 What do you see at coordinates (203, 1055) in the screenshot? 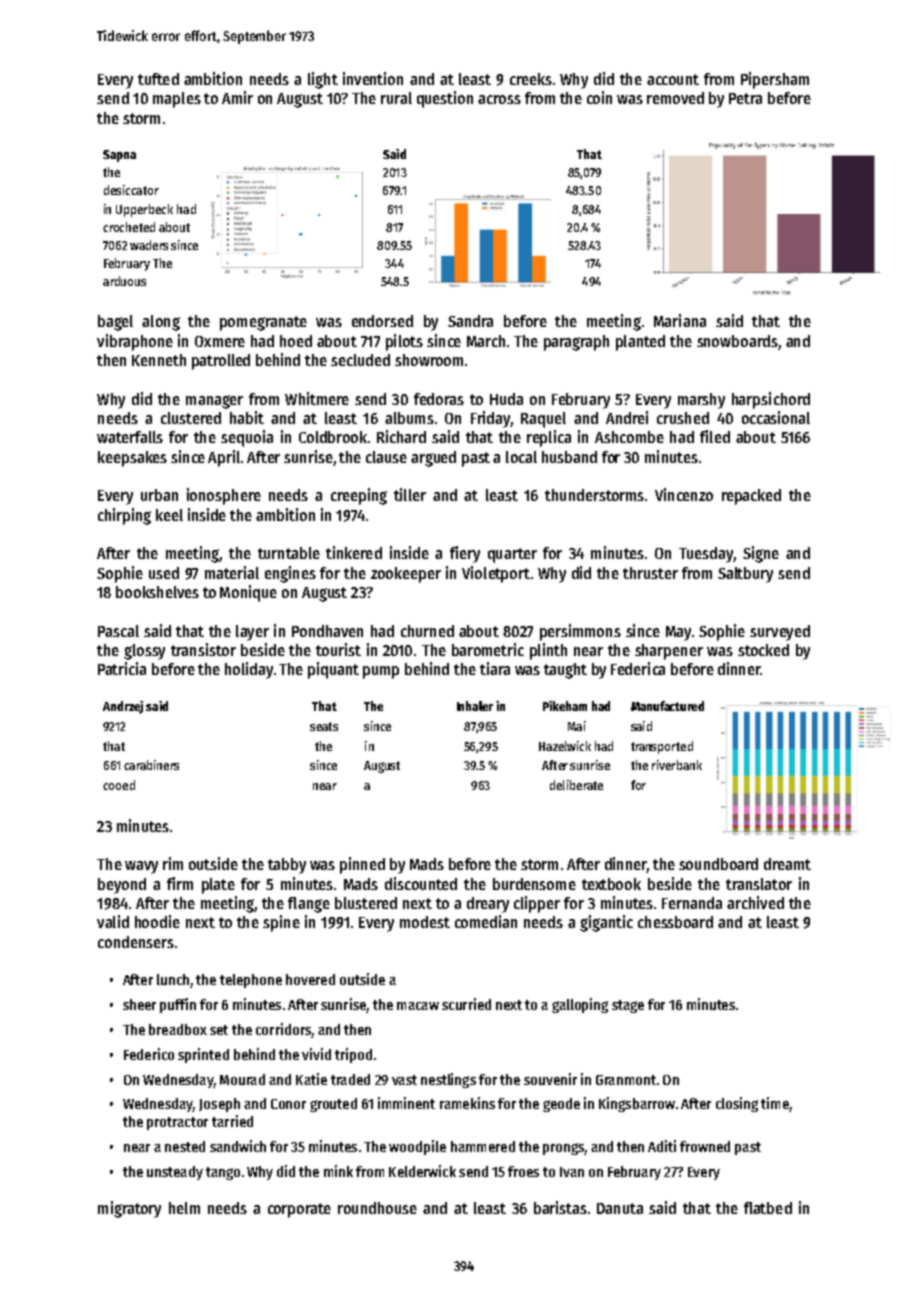
I see `sprinted` at bounding box center [203, 1055].
